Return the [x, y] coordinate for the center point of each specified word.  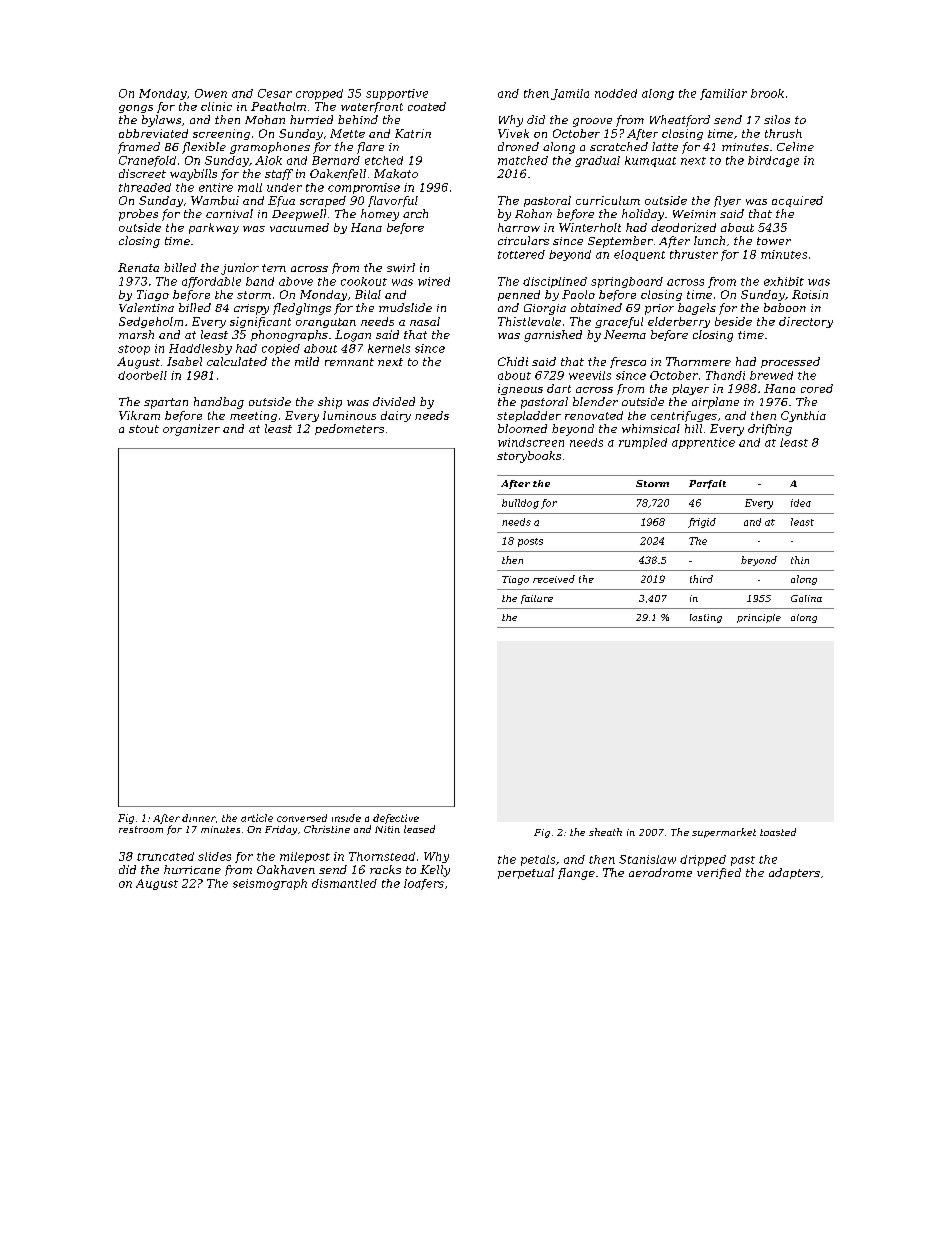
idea [801, 503]
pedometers [349, 429]
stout [144, 429]
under [284, 187]
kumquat [650, 161]
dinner [199, 818]
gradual [597, 161]
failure [537, 599]
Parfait [707, 484]
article [257, 818]
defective [396, 819]
